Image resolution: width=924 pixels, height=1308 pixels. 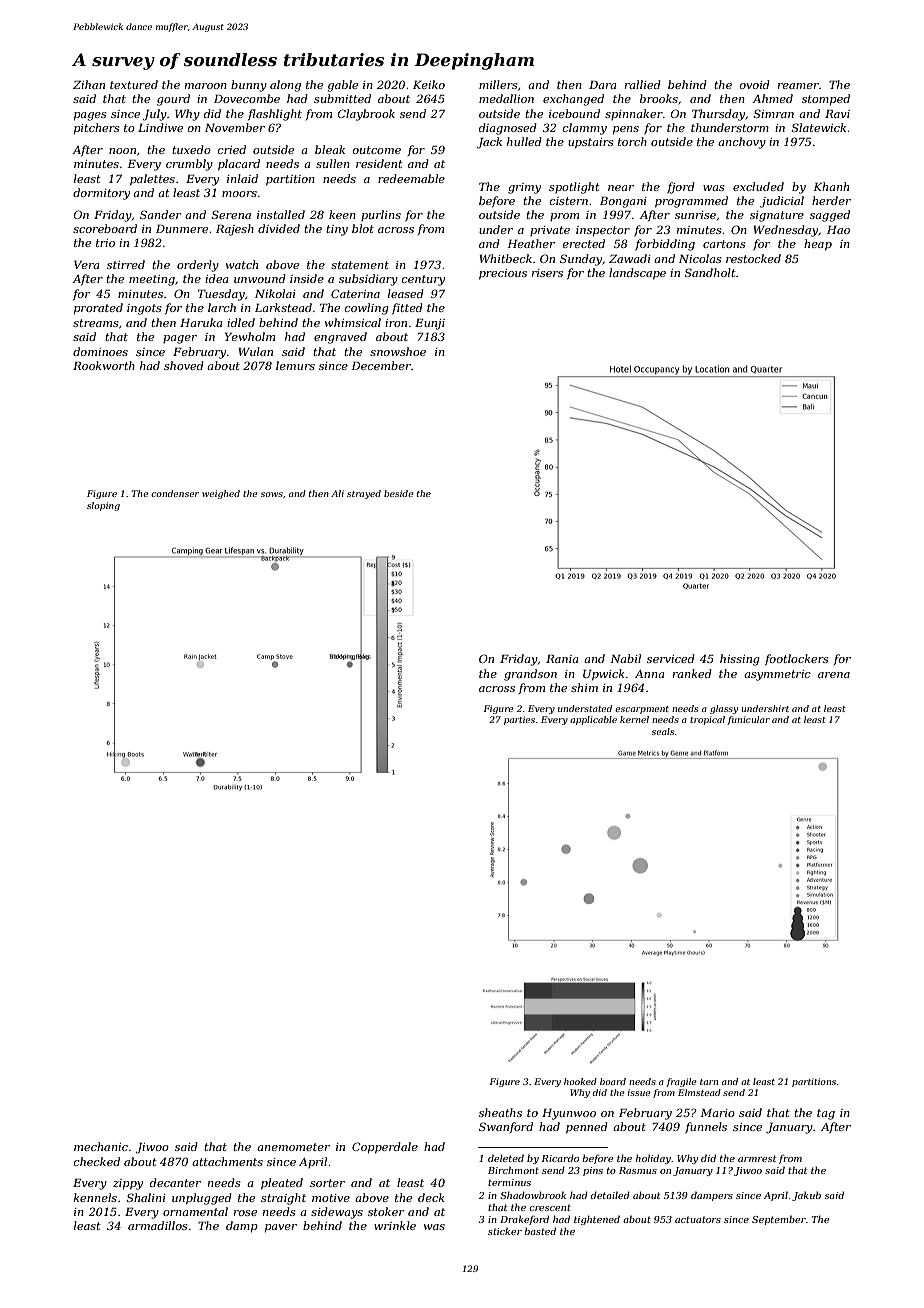 What do you see at coordinates (519, 720) in the page?
I see `parties` at bounding box center [519, 720].
